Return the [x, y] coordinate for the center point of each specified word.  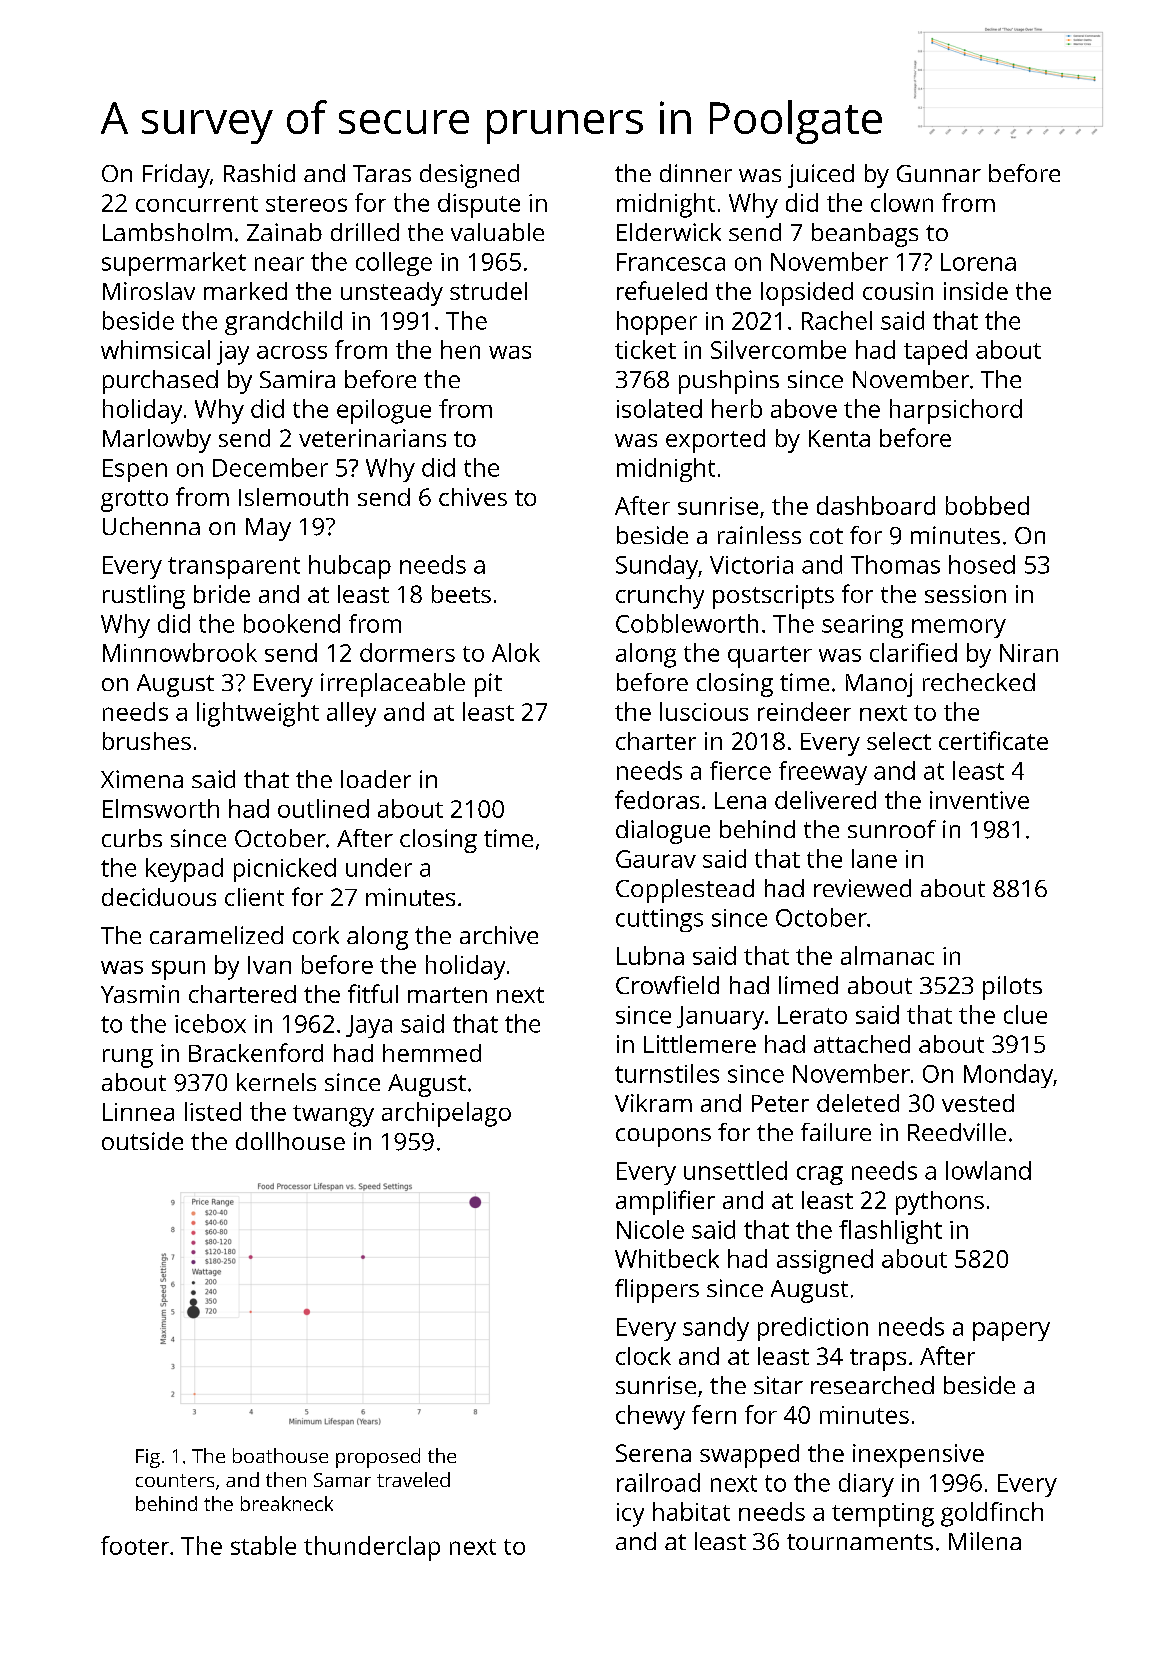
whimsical [155, 349]
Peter [780, 1103]
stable [263, 1545]
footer [135, 1545]
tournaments [860, 1542]
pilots [1012, 988]
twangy [333, 1116]
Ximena [142, 779]
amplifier [665, 1202]
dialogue [663, 832]
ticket [645, 349]
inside [976, 291]
